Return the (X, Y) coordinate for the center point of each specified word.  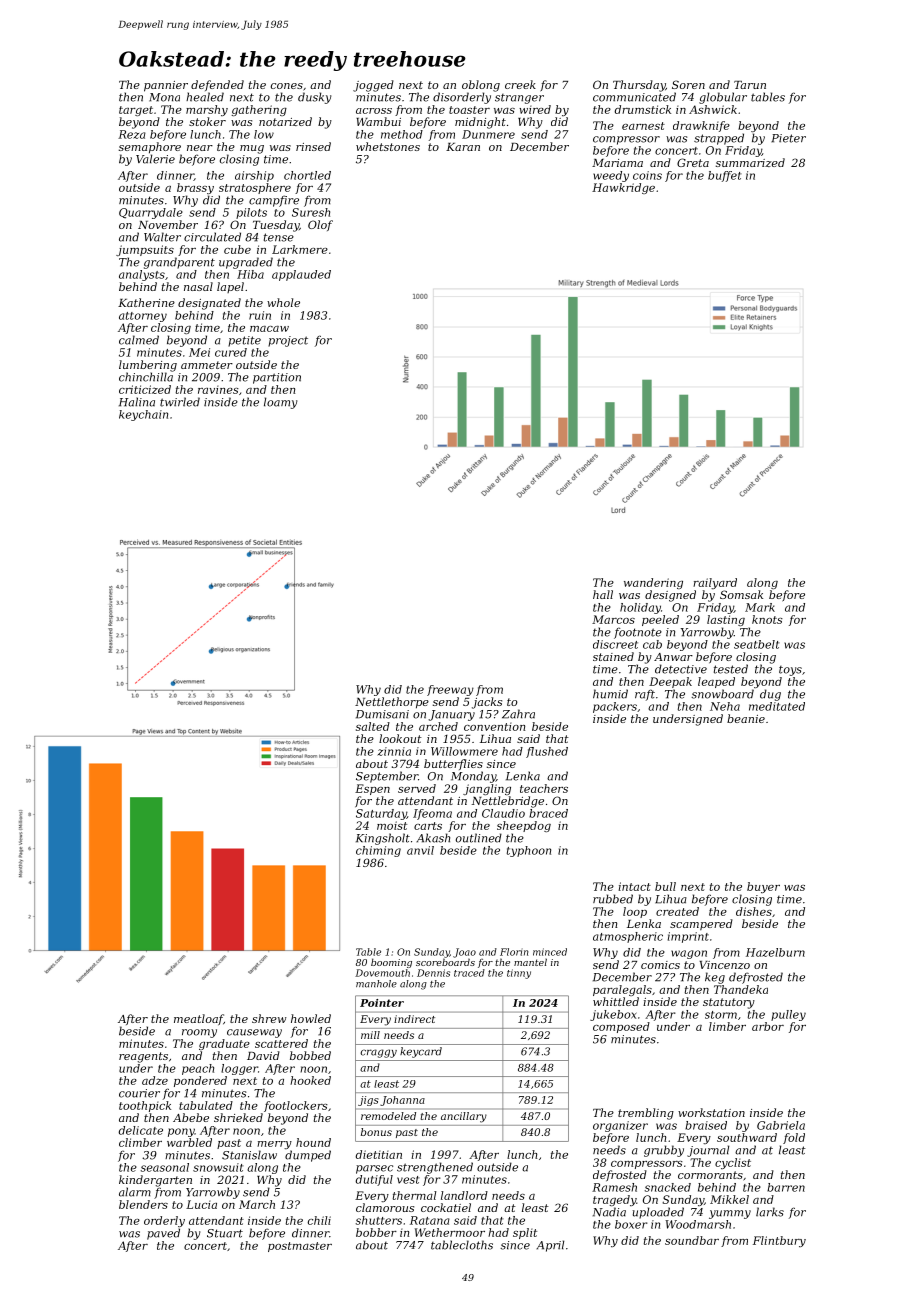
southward (747, 1137)
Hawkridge (623, 188)
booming (391, 963)
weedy (611, 176)
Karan (463, 147)
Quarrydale (151, 213)
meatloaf (199, 1019)
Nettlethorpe (392, 703)
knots (767, 619)
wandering (653, 583)
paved (163, 1234)
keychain (143, 415)
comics (660, 965)
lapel (230, 287)
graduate (224, 1044)
